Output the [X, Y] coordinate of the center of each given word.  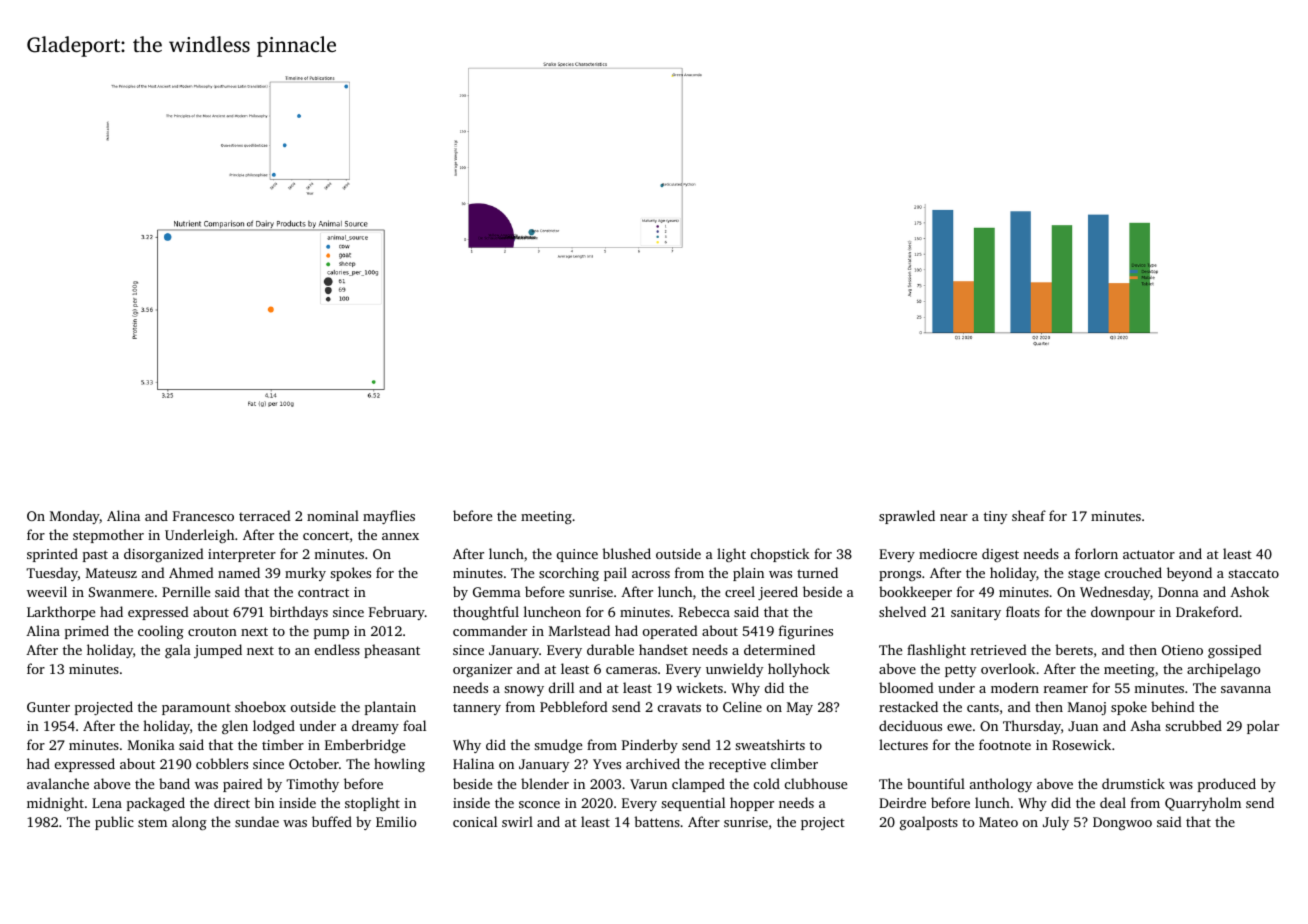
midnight [55, 804]
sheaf [1029, 515]
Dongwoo [1122, 823]
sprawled [907, 517]
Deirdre [902, 802]
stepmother [108, 536]
